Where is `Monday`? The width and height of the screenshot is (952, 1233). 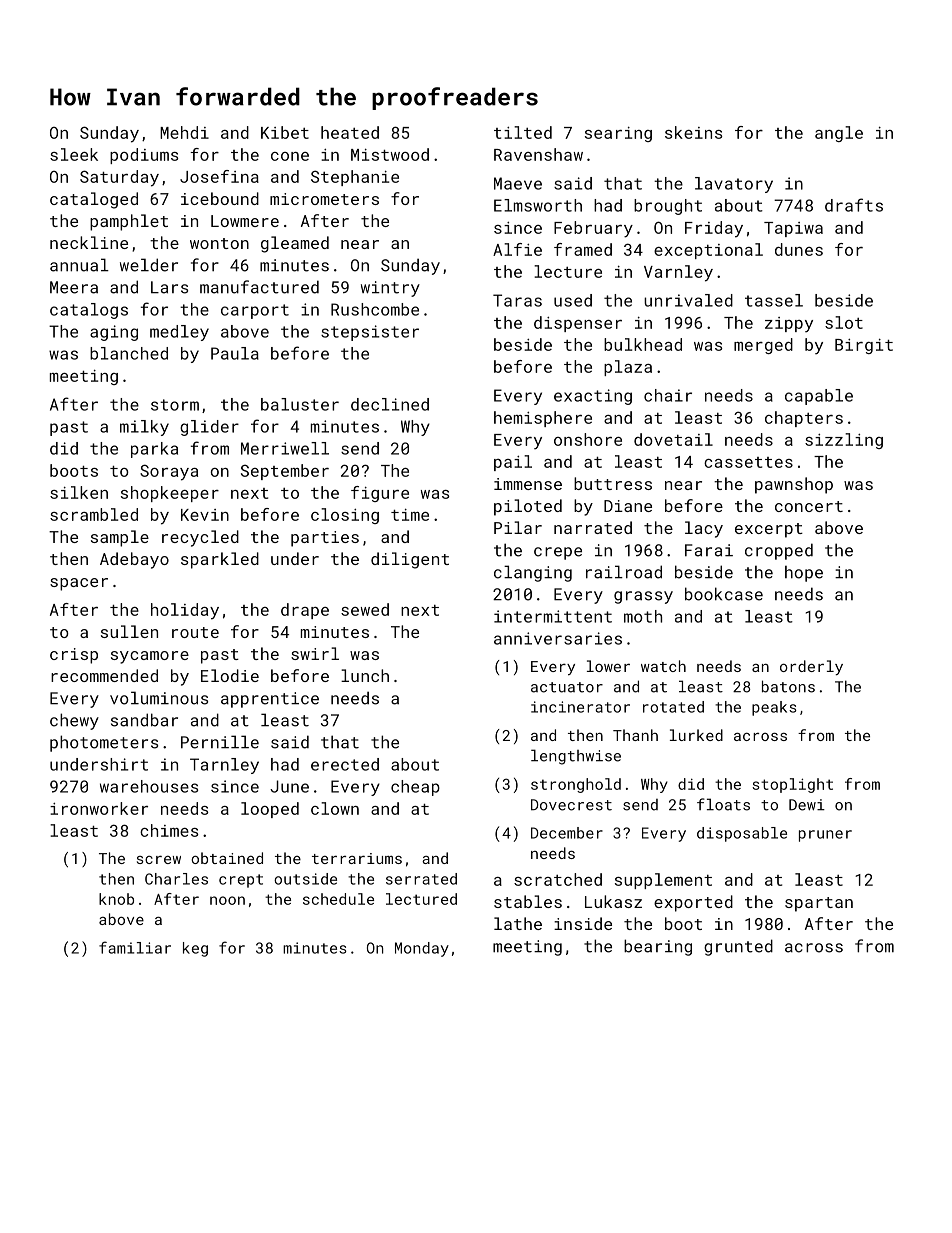 Monday is located at coordinates (422, 949).
